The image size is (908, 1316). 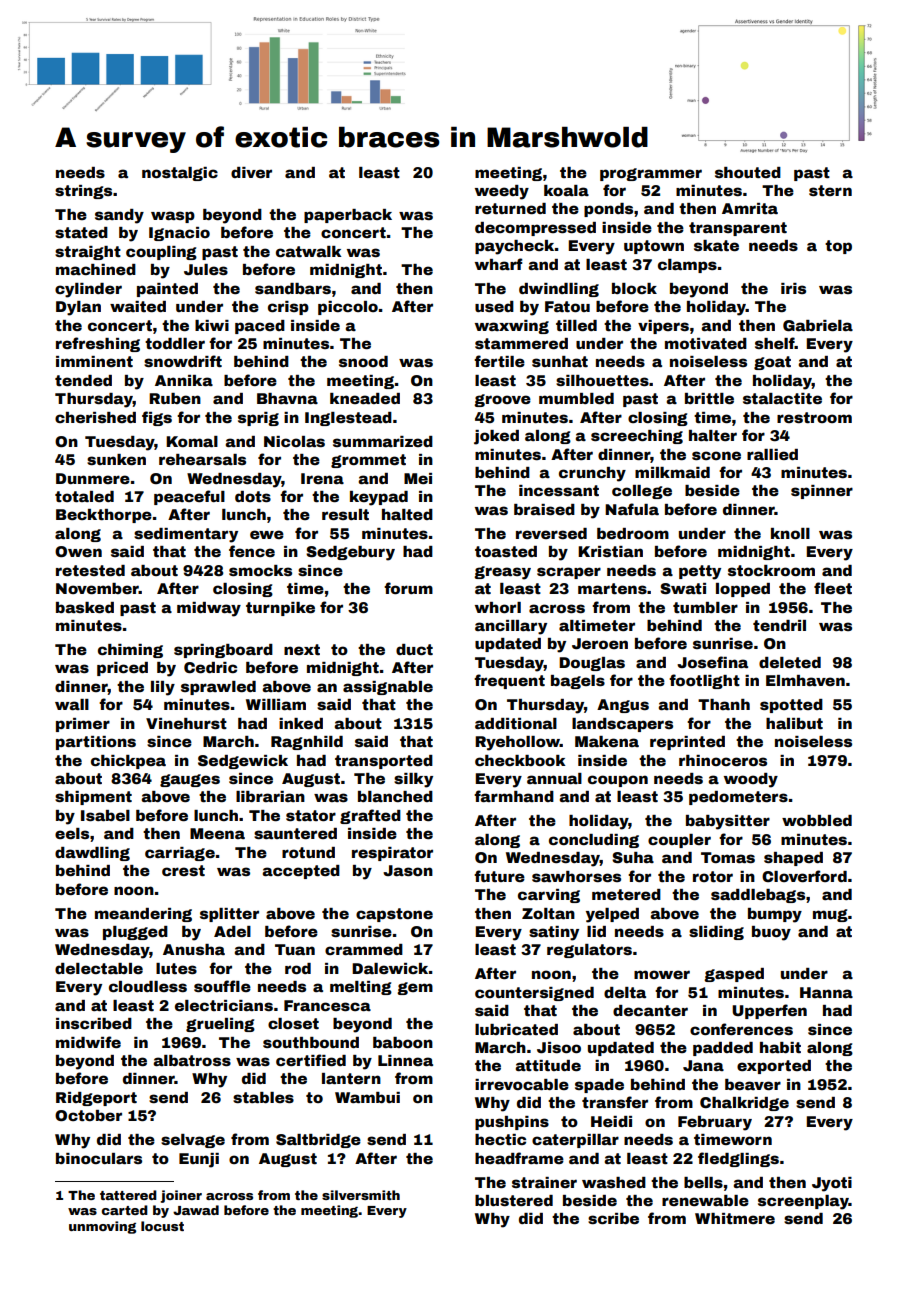 I want to click on spotted, so click(x=791, y=706).
